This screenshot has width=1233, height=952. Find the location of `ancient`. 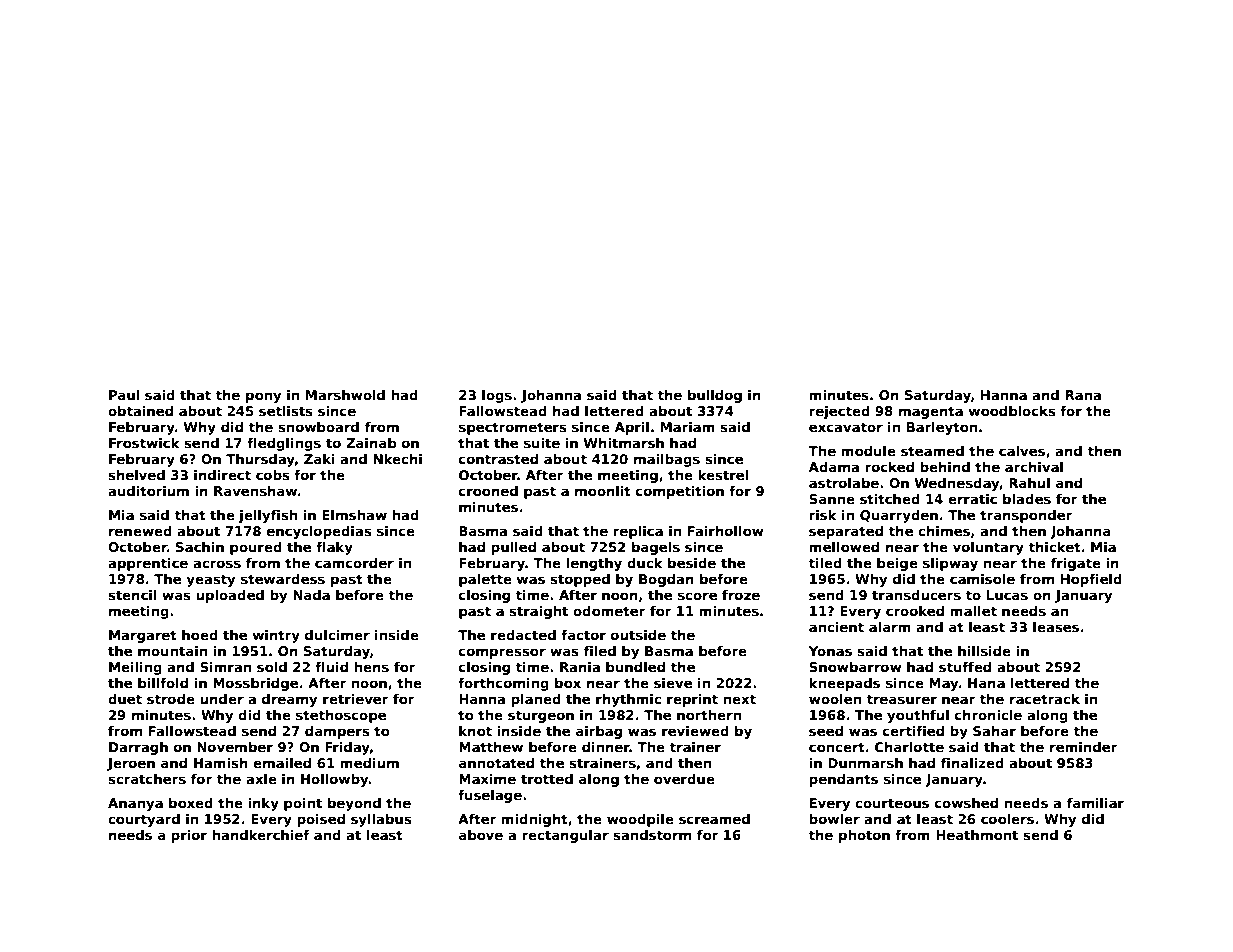

ancient is located at coordinates (836, 627).
